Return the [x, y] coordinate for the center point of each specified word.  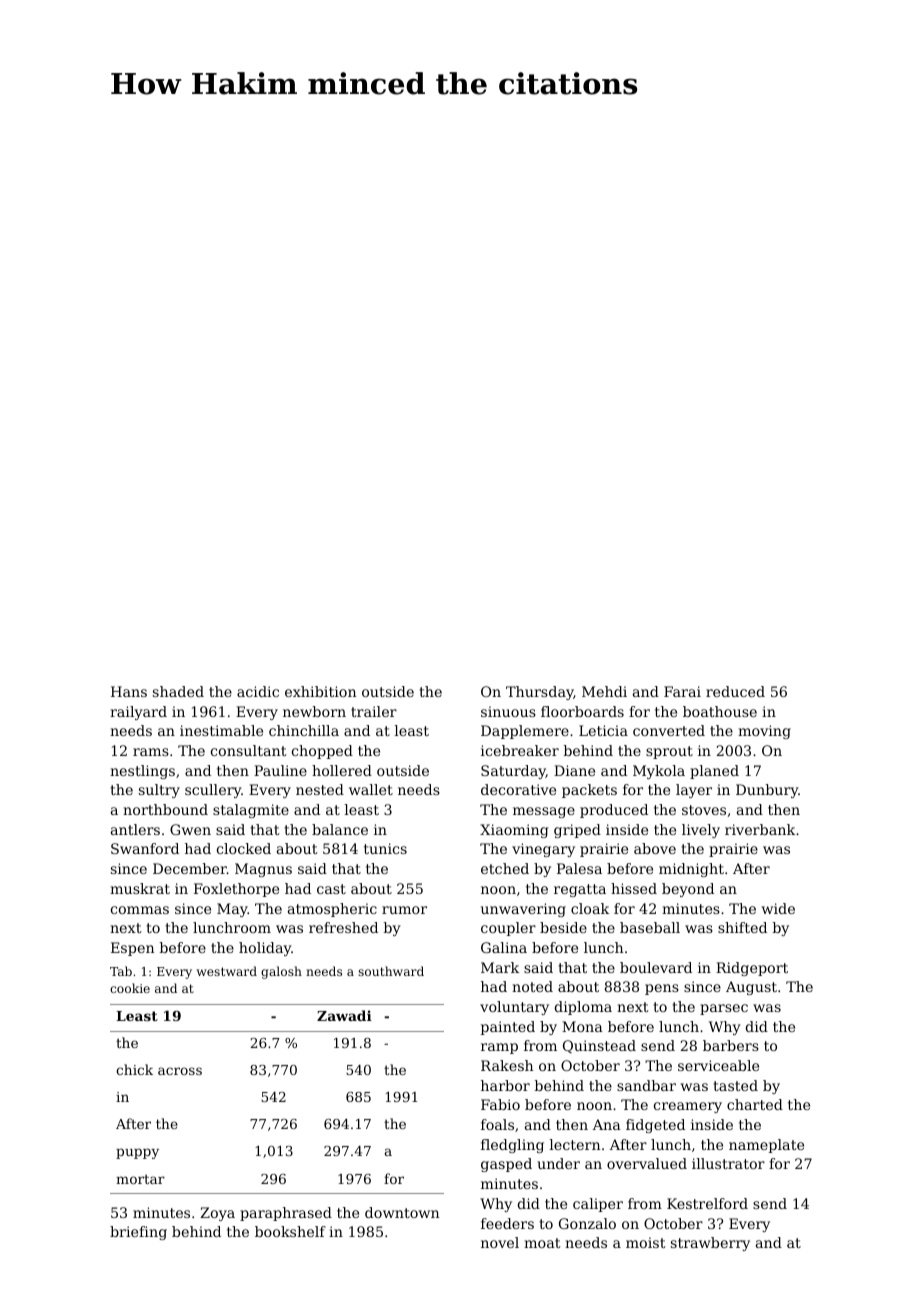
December [190, 868]
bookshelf [290, 1231]
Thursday [539, 693]
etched [505, 868]
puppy [137, 1153]
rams [151, 752]
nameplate [766, 1146]
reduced [735, 691]
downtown [402, 1212]
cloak [590, 908]
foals [497, 1124]
